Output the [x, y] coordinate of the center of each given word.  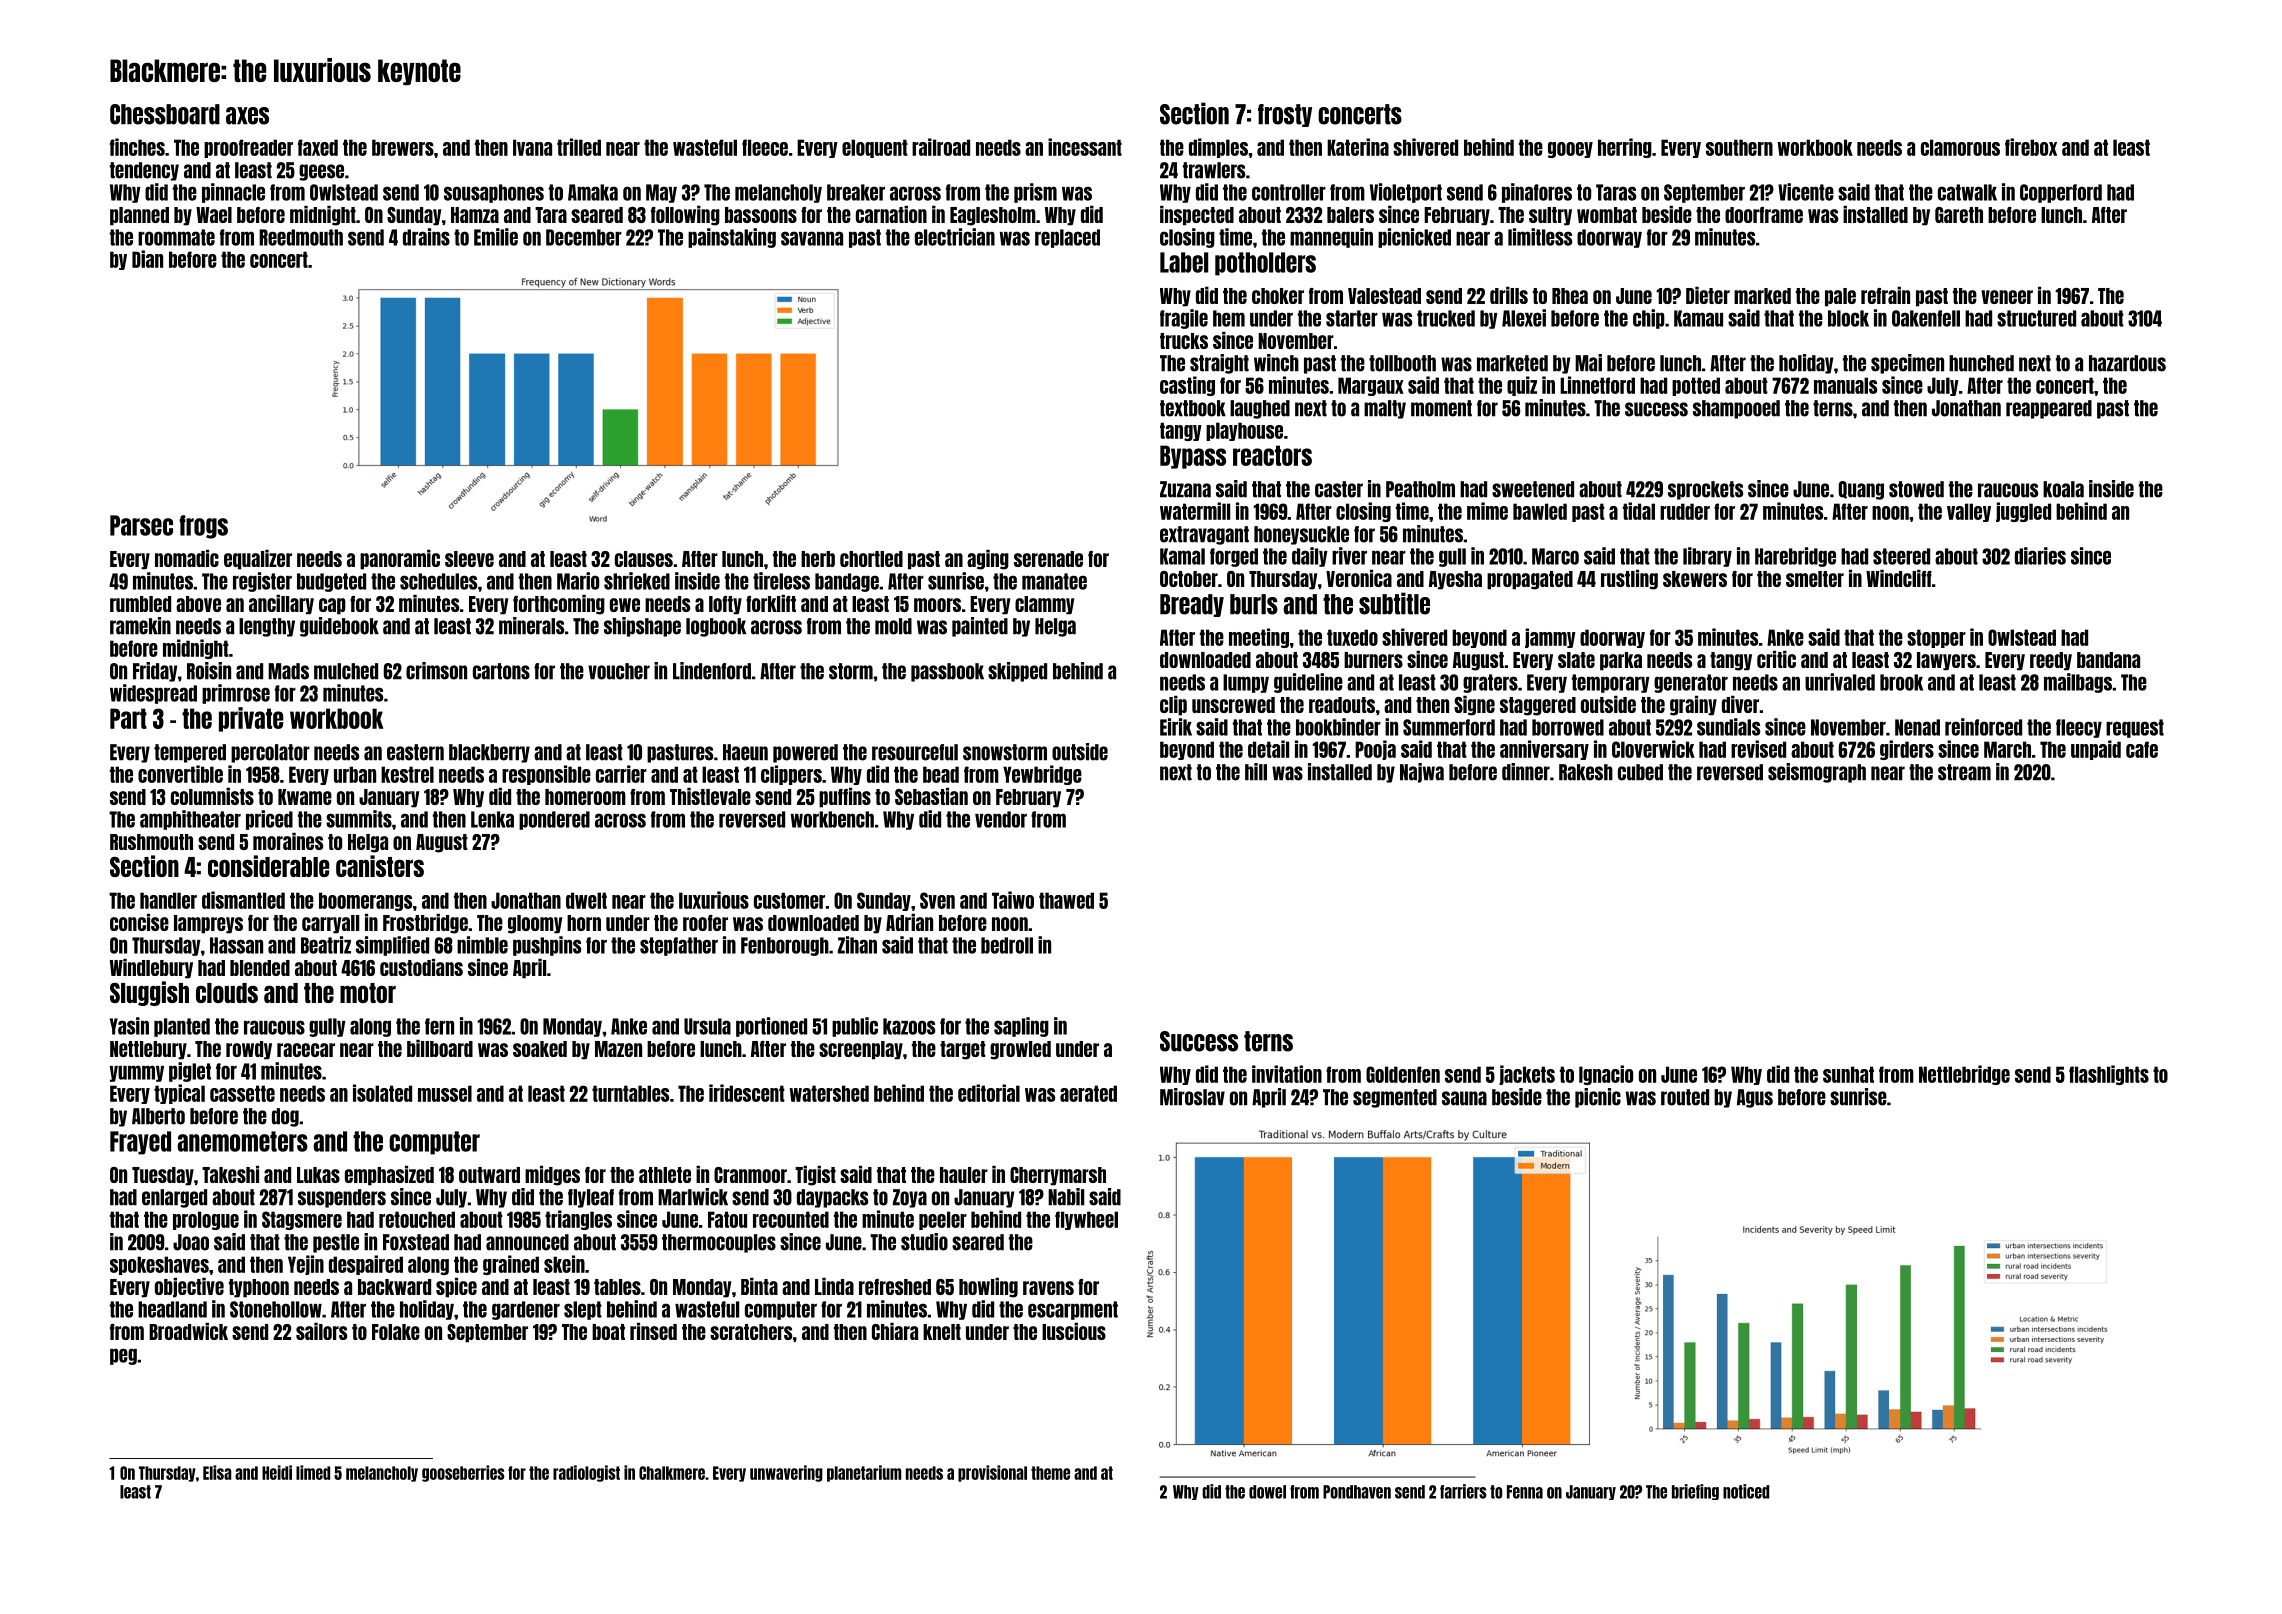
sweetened [1533, 489]
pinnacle [233, 193]
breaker [856, 192]
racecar [306, 1050]
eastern [415, 752]
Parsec [141, 525]
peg [123, 1356]
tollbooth [1402, 363]
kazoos [909, 1026]
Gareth [1959, 215]
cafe [2142, 749]
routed [1685, 1097]
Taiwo [1013, 900]
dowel [1267, 1492]
